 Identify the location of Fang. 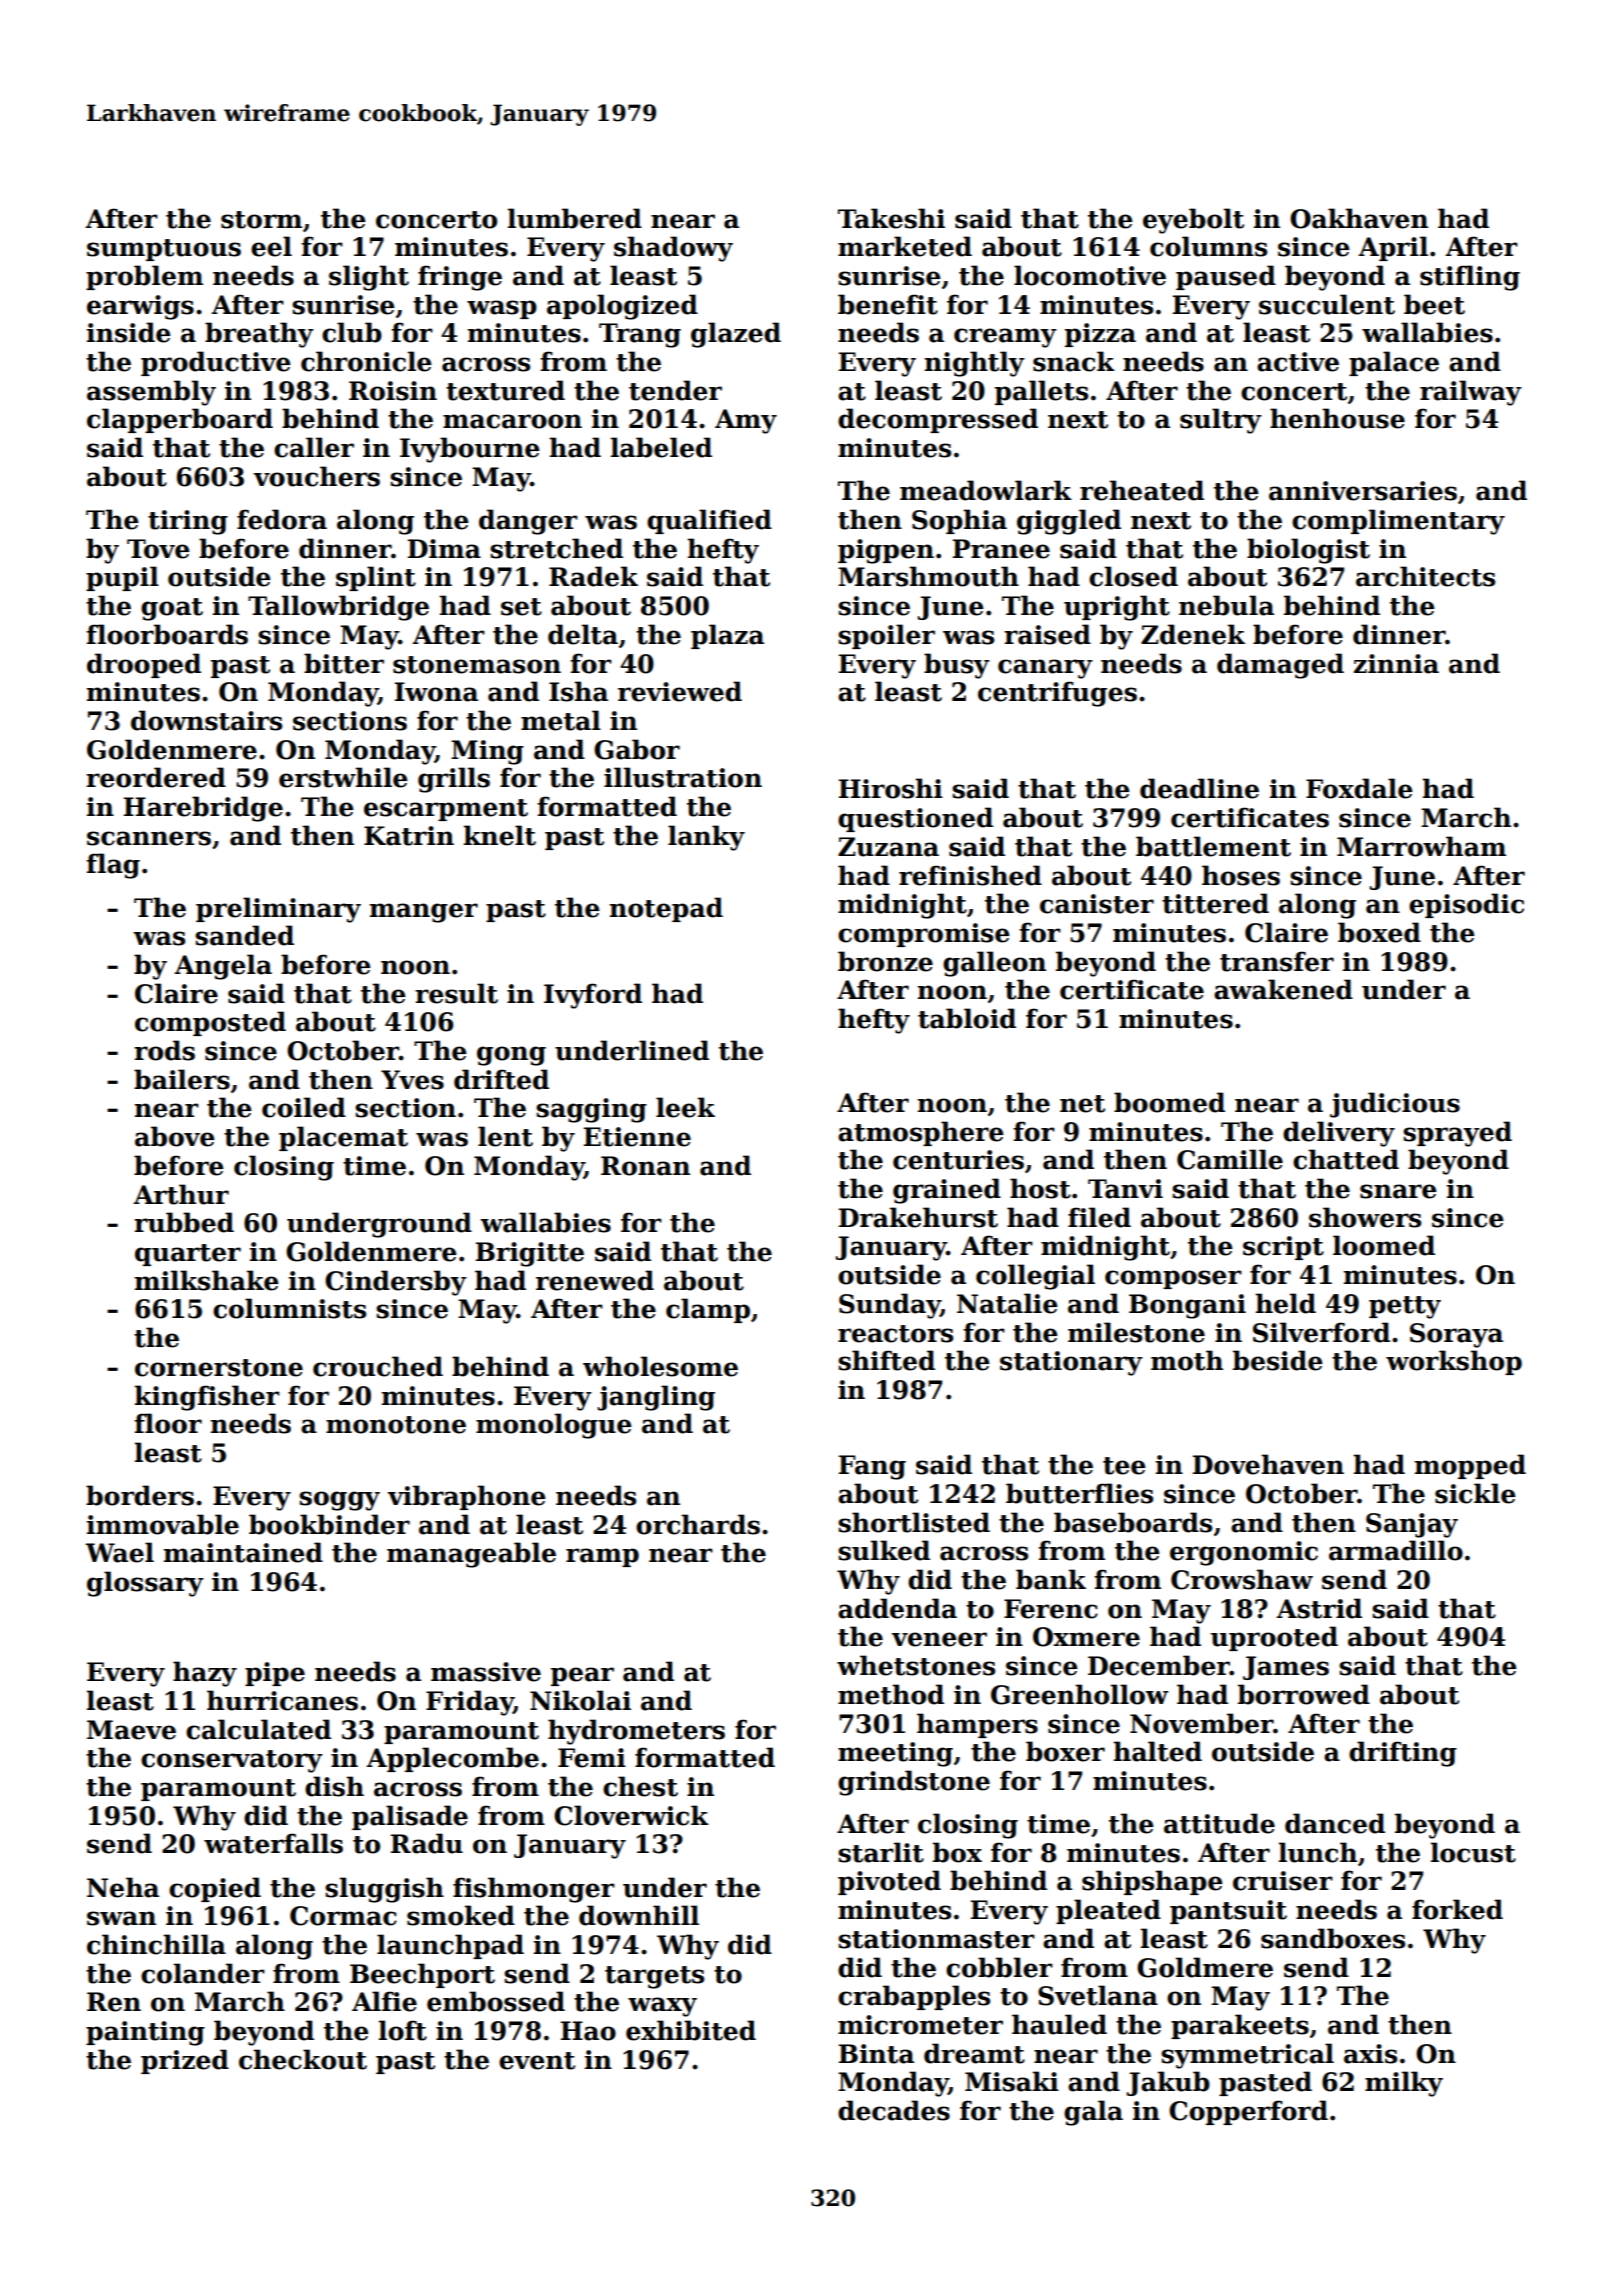
(872, 1467).
